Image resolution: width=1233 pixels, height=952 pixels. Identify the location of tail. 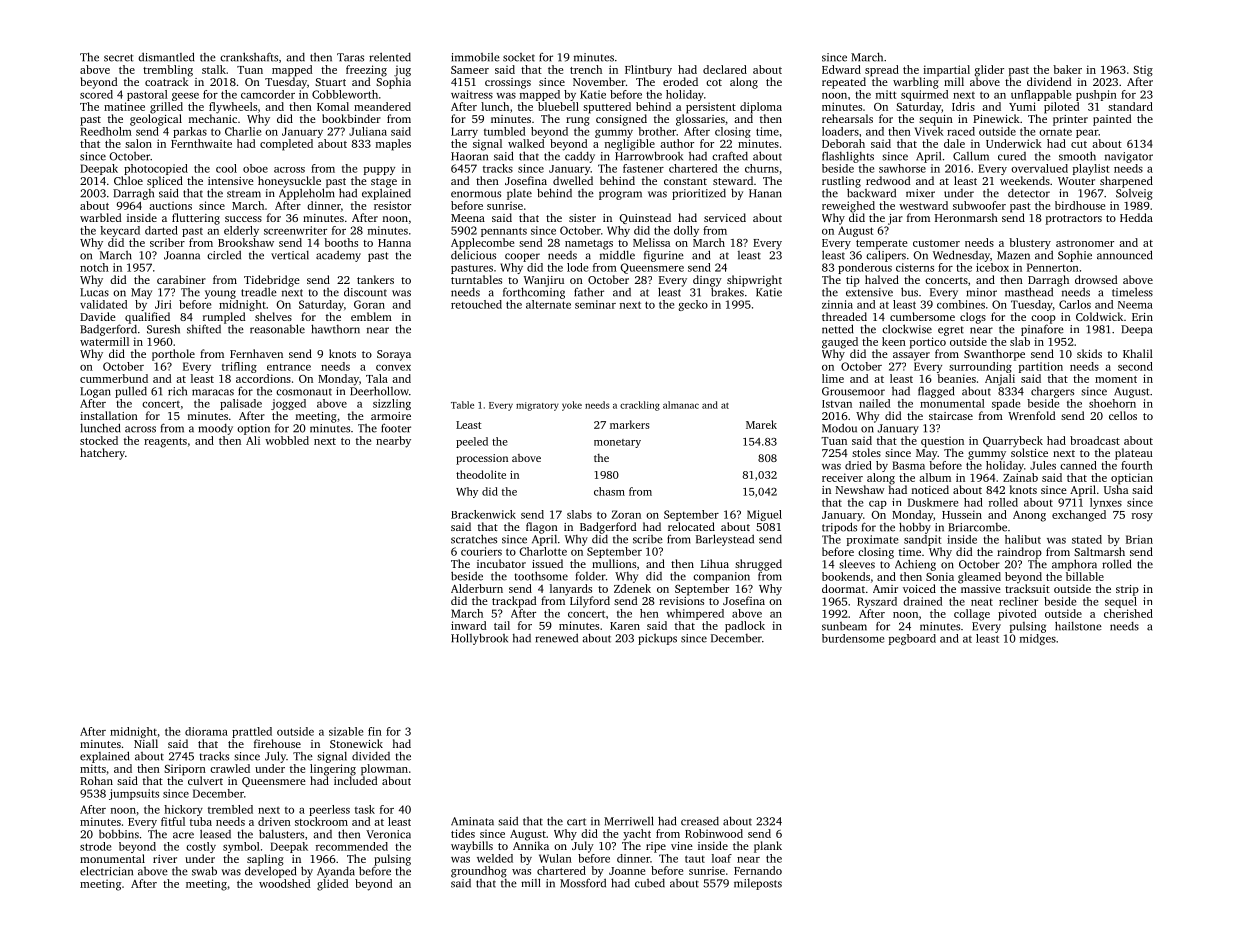
(502, 625).
